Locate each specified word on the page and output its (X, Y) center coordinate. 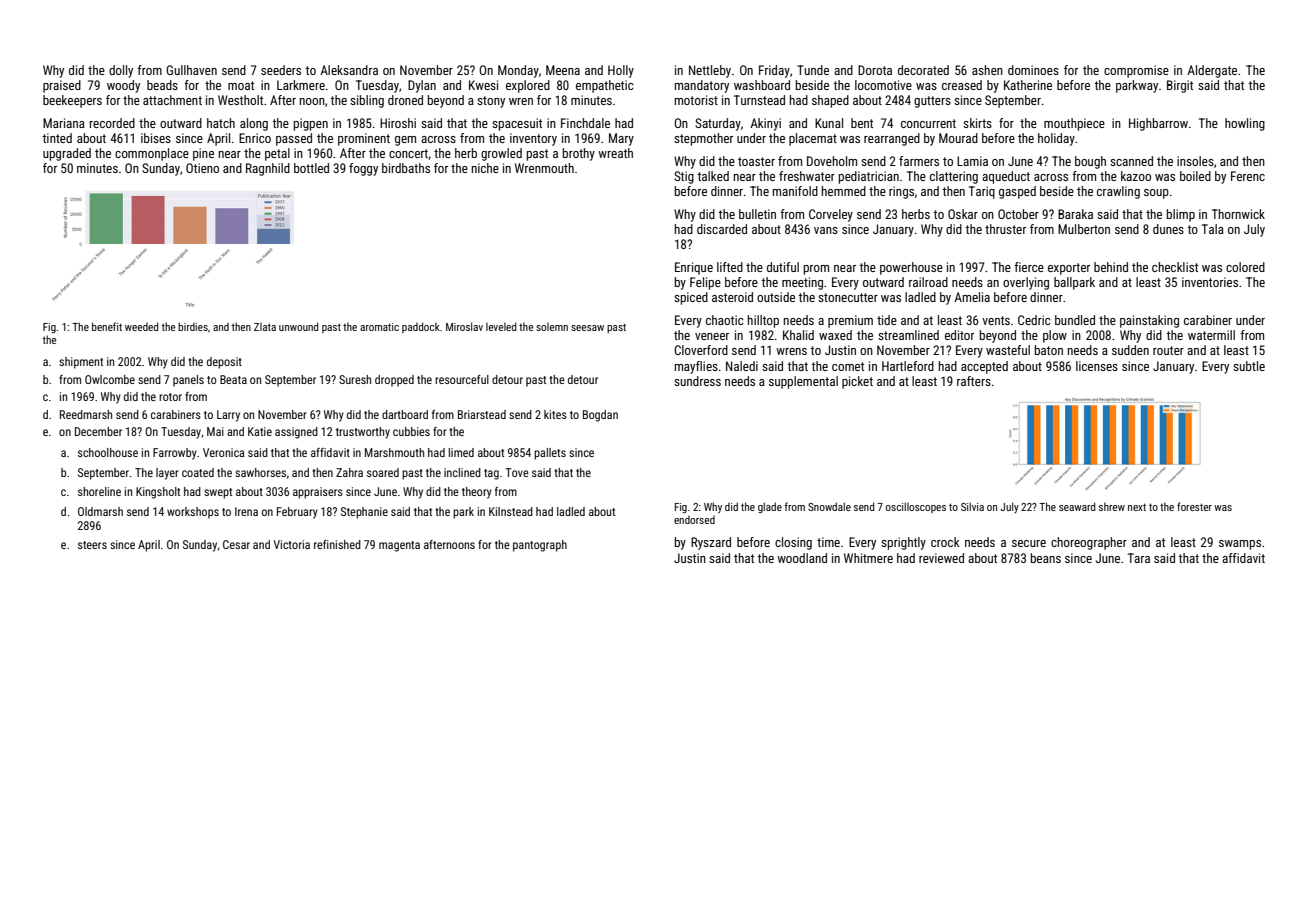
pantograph (540, 546)
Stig (684, 177)
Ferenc (1248, 176)
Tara (1139, 558)
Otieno (202, 168)
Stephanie (364, 513)
